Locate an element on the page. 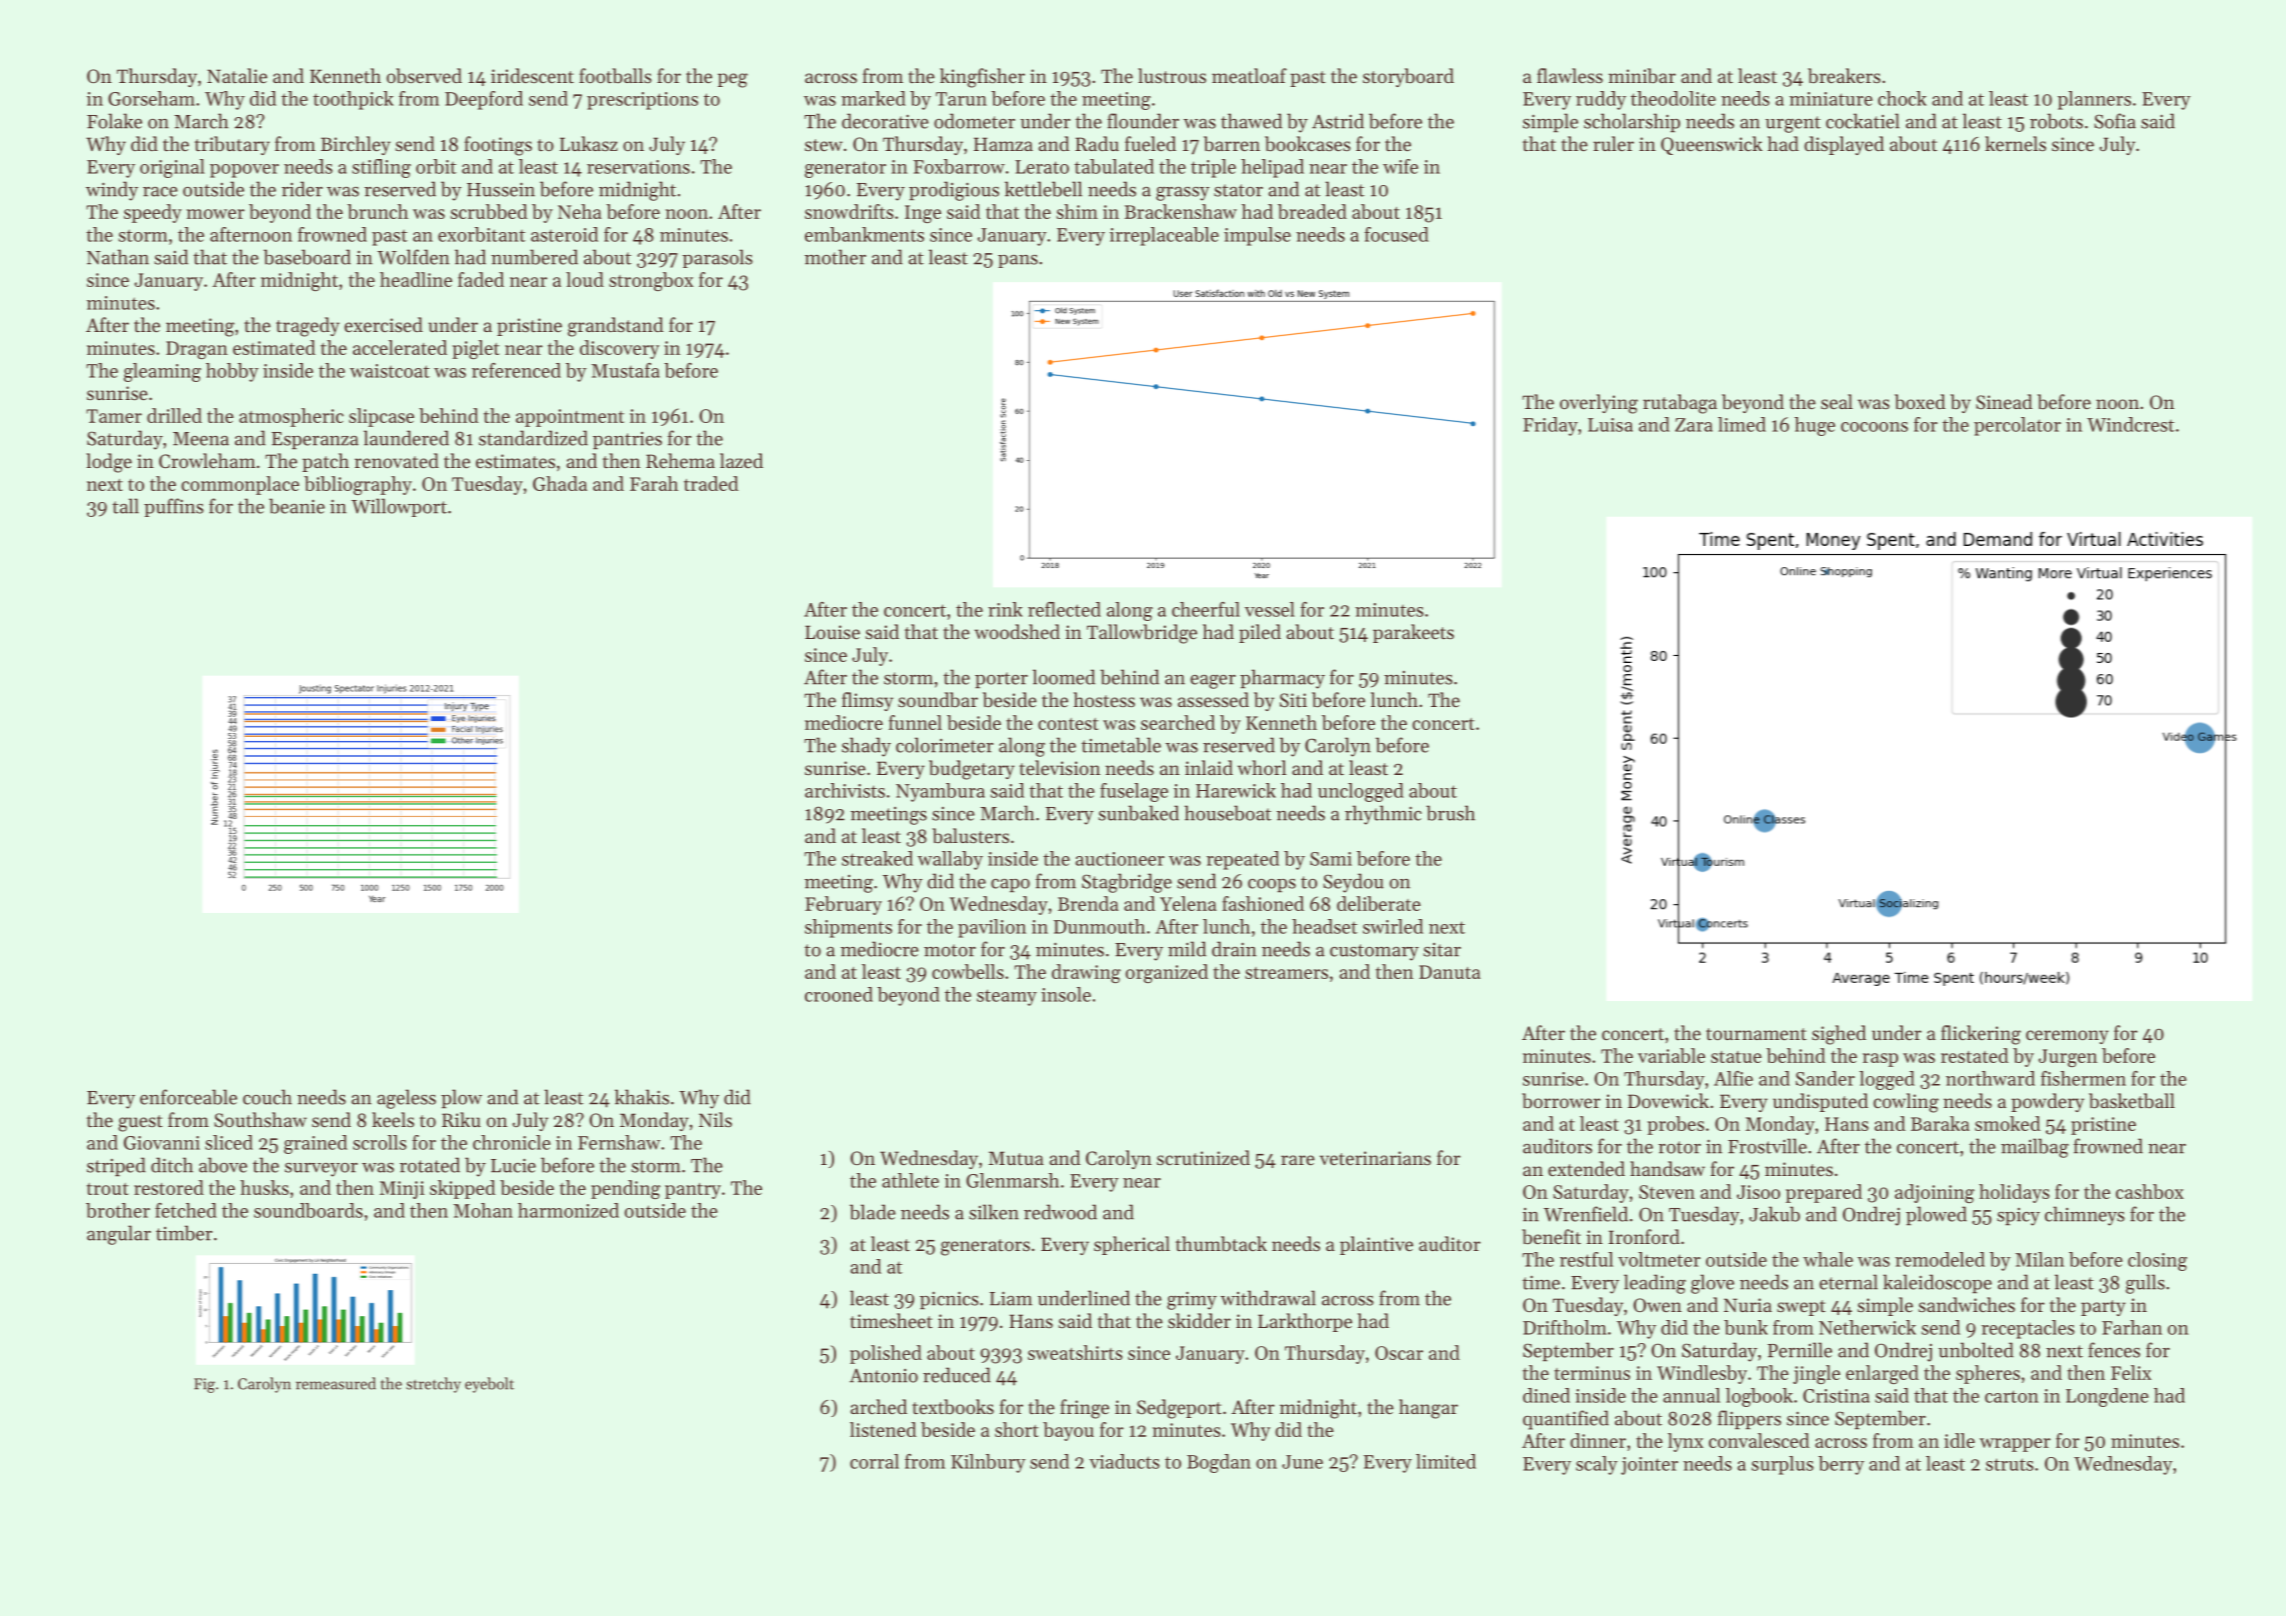 The height and width of the document is (1616, 2286). breakers is located at coordinates (1844, 76).
